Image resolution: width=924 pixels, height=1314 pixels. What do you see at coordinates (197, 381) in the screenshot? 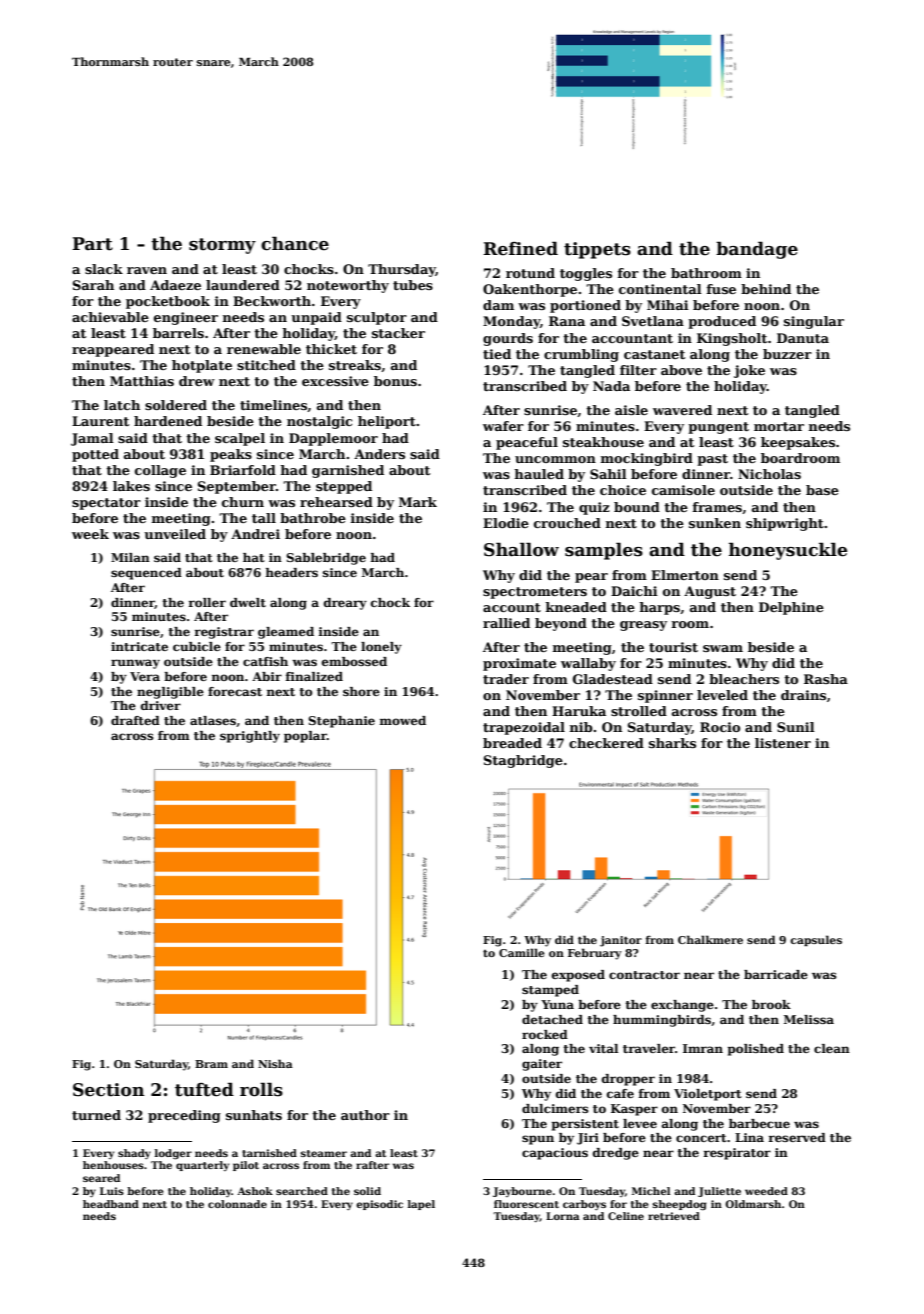
I see `drew` at bounding box center [197, 381].
